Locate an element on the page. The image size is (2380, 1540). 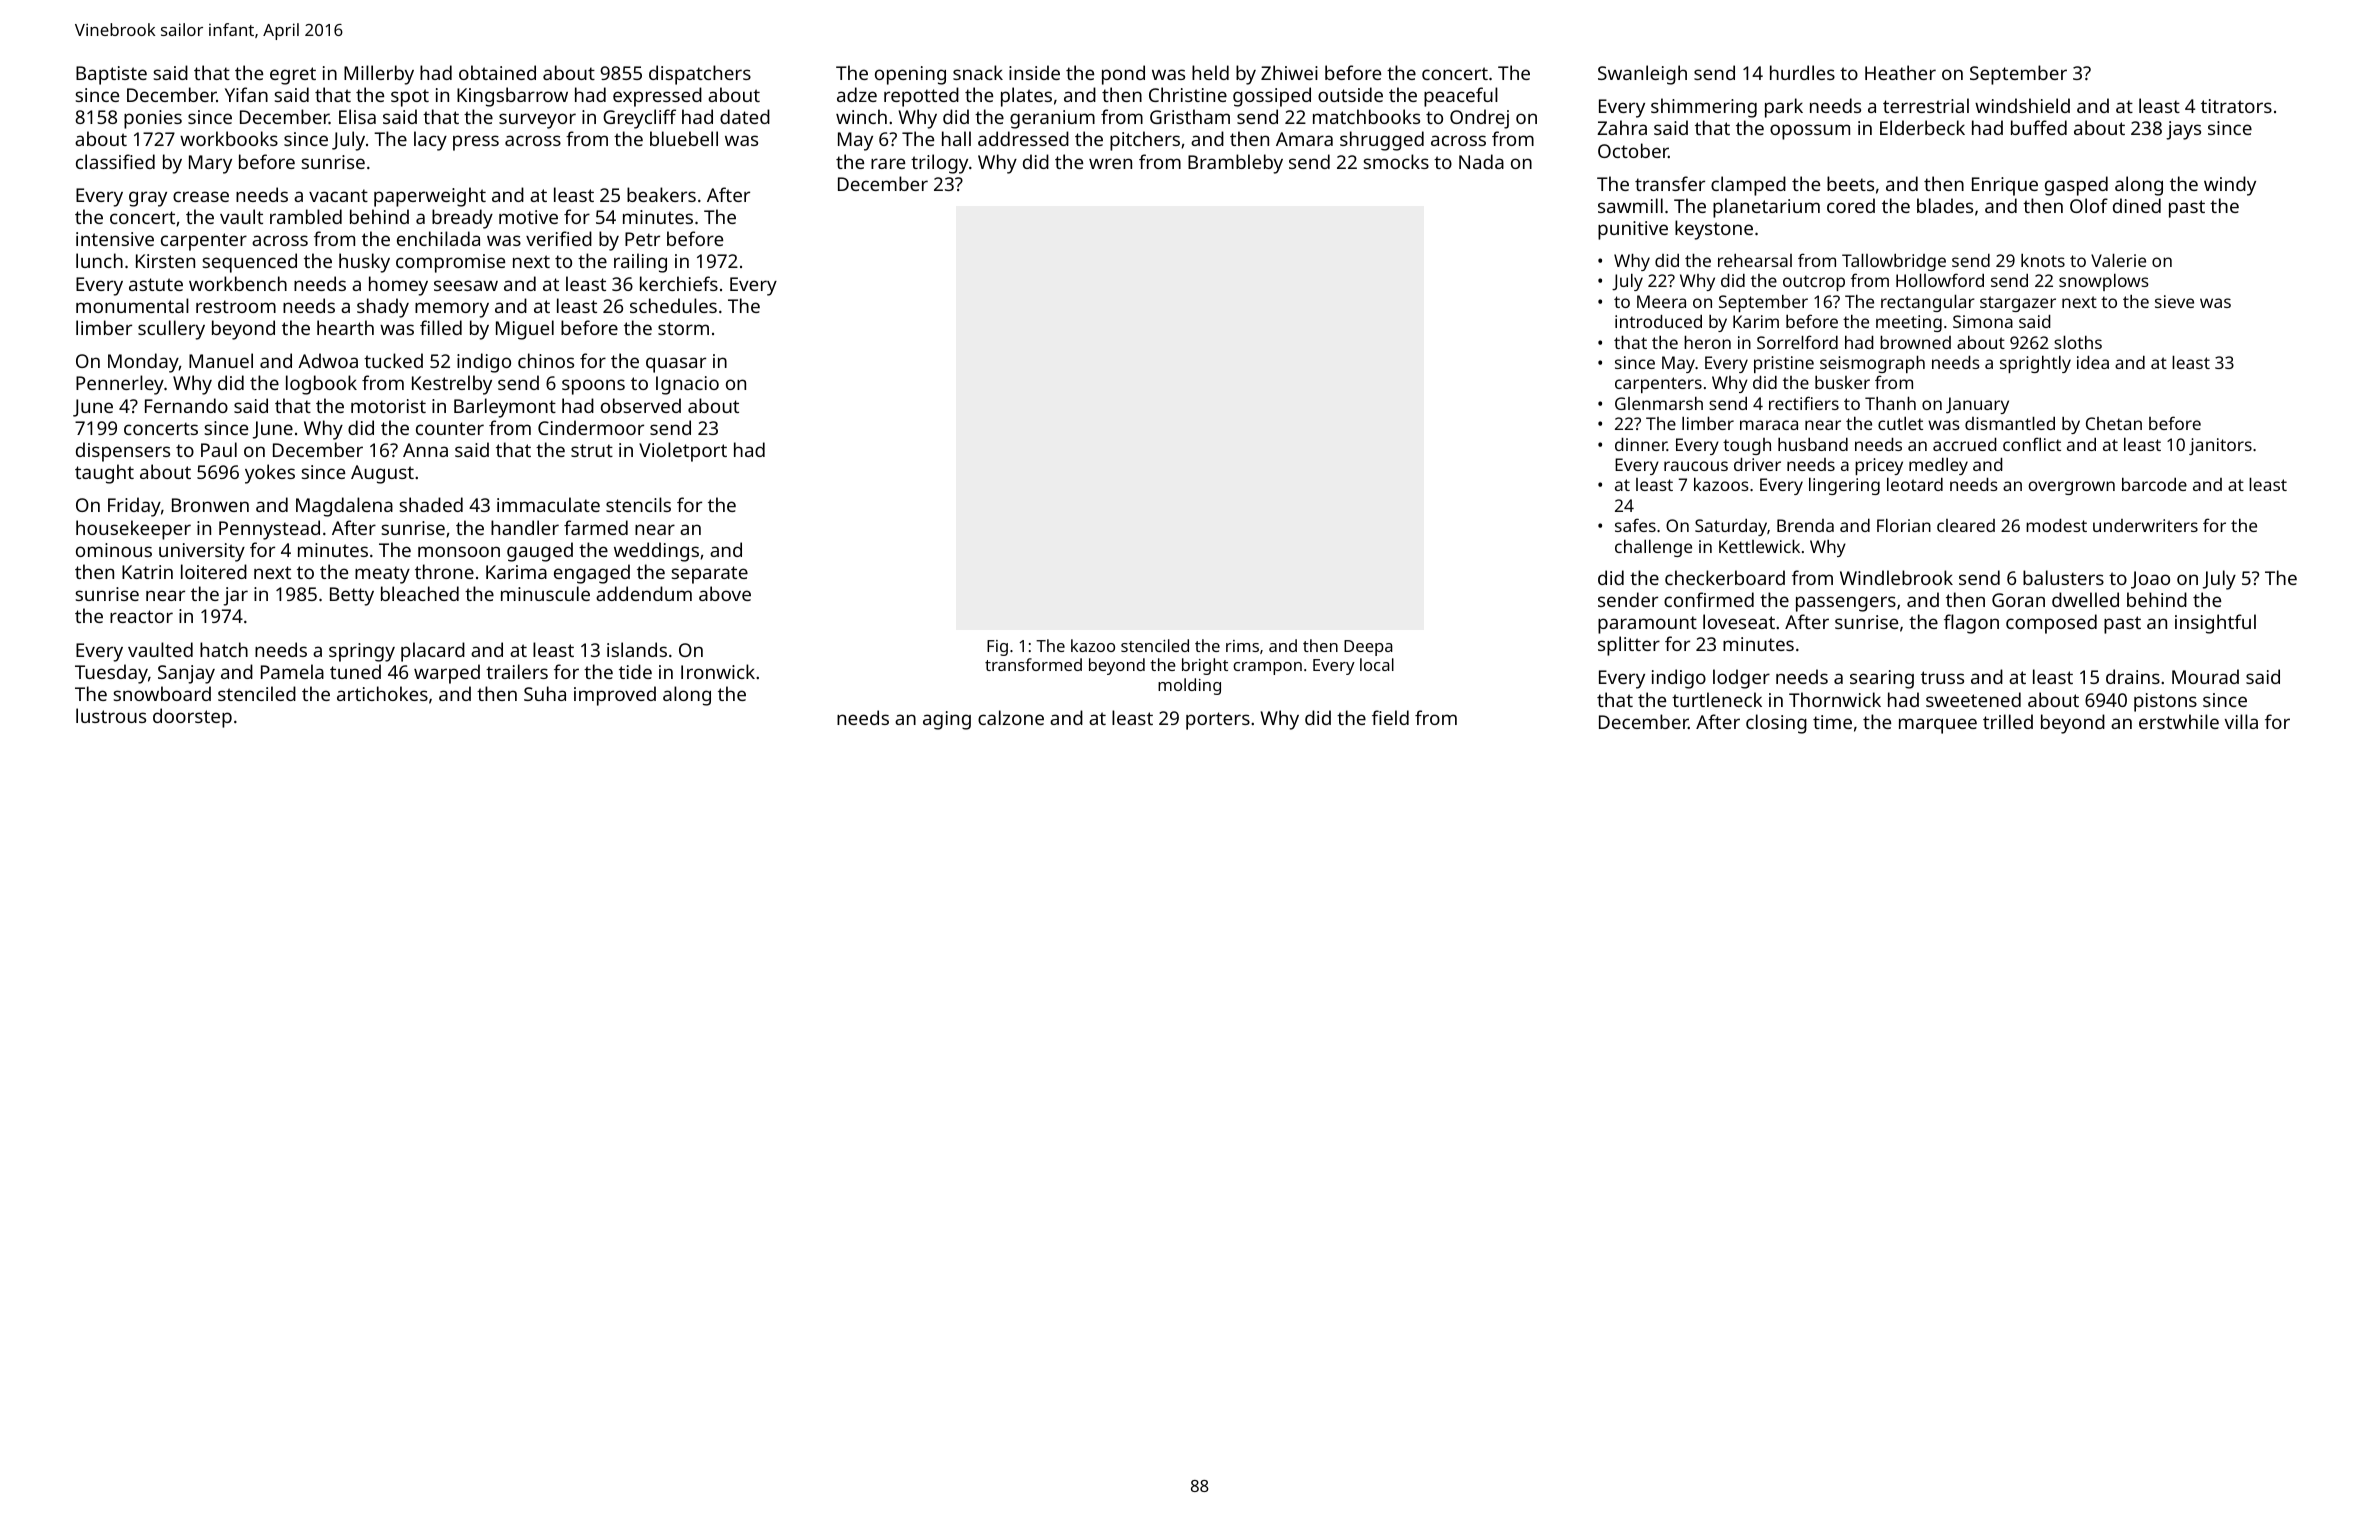
Christine is located at coordinates (1188, 94).
